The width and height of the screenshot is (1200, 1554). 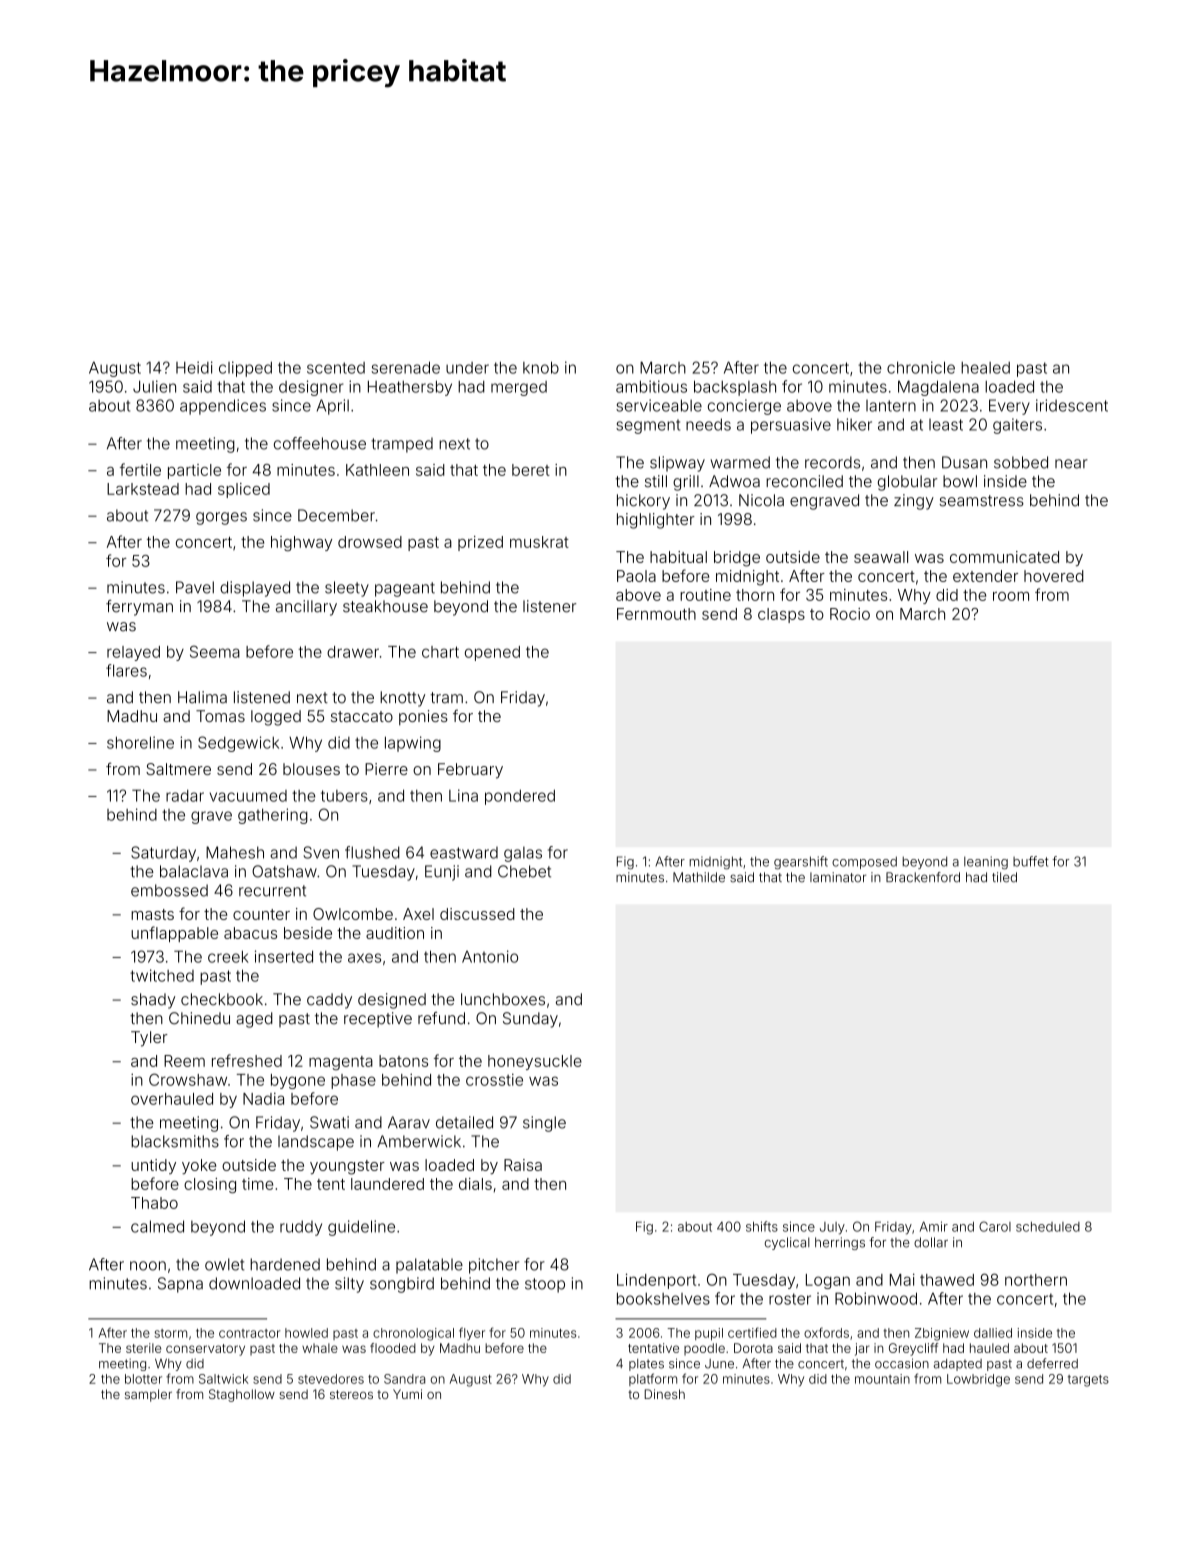 I want to click on prized, so click(x=480, y=543).
